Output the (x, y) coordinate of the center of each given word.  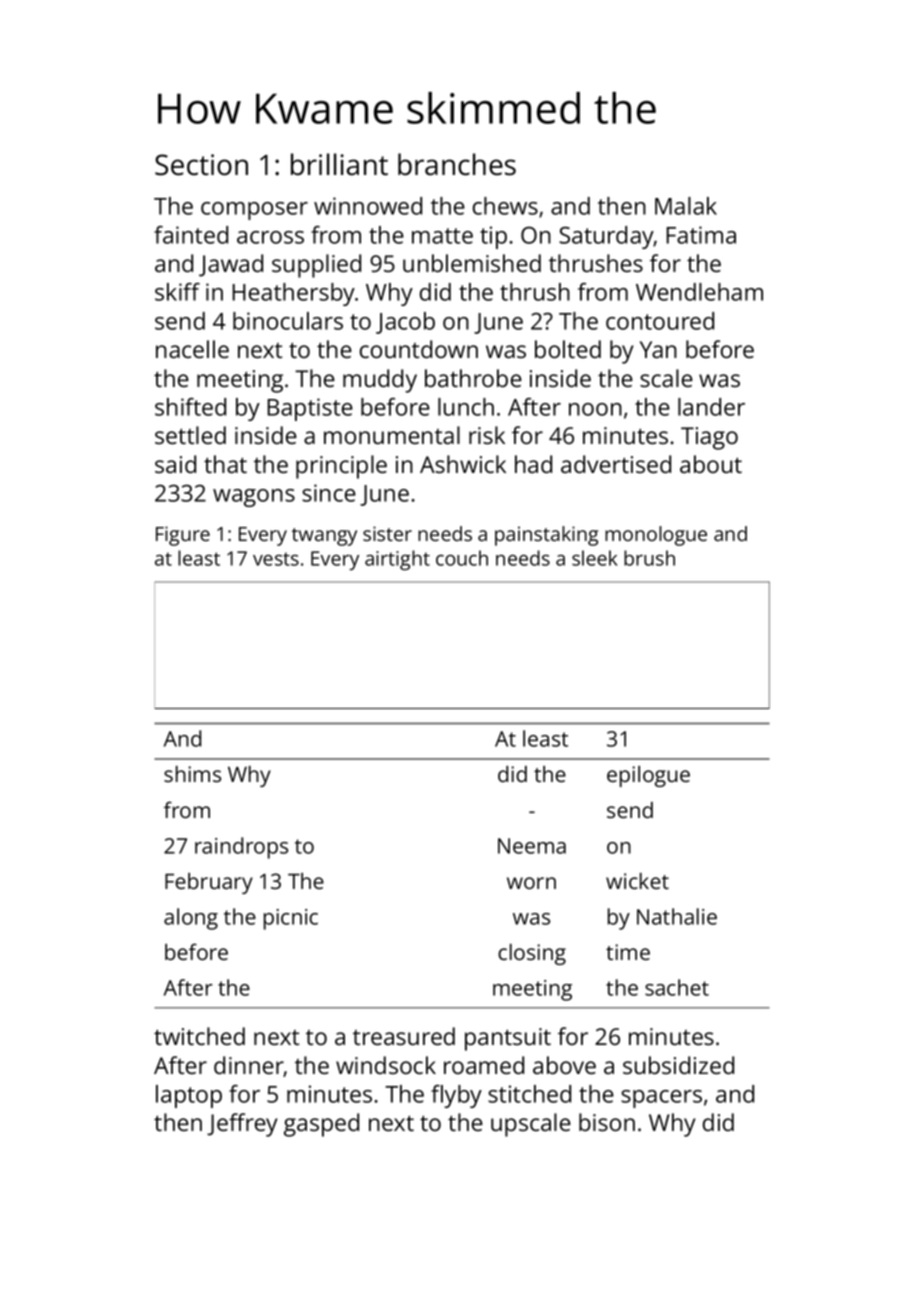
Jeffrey (242, 1125)
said (175, 464)
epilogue (648, 776)
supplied (316, 266)
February (209, 883)
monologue (656, 536)
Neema (532, 846)
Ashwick (463, 464)
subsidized (678, 1065)
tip (493, 237)
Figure (183, 536)
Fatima (701, 235)
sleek (594, 558)
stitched (529, 1094)
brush (649, 558)
